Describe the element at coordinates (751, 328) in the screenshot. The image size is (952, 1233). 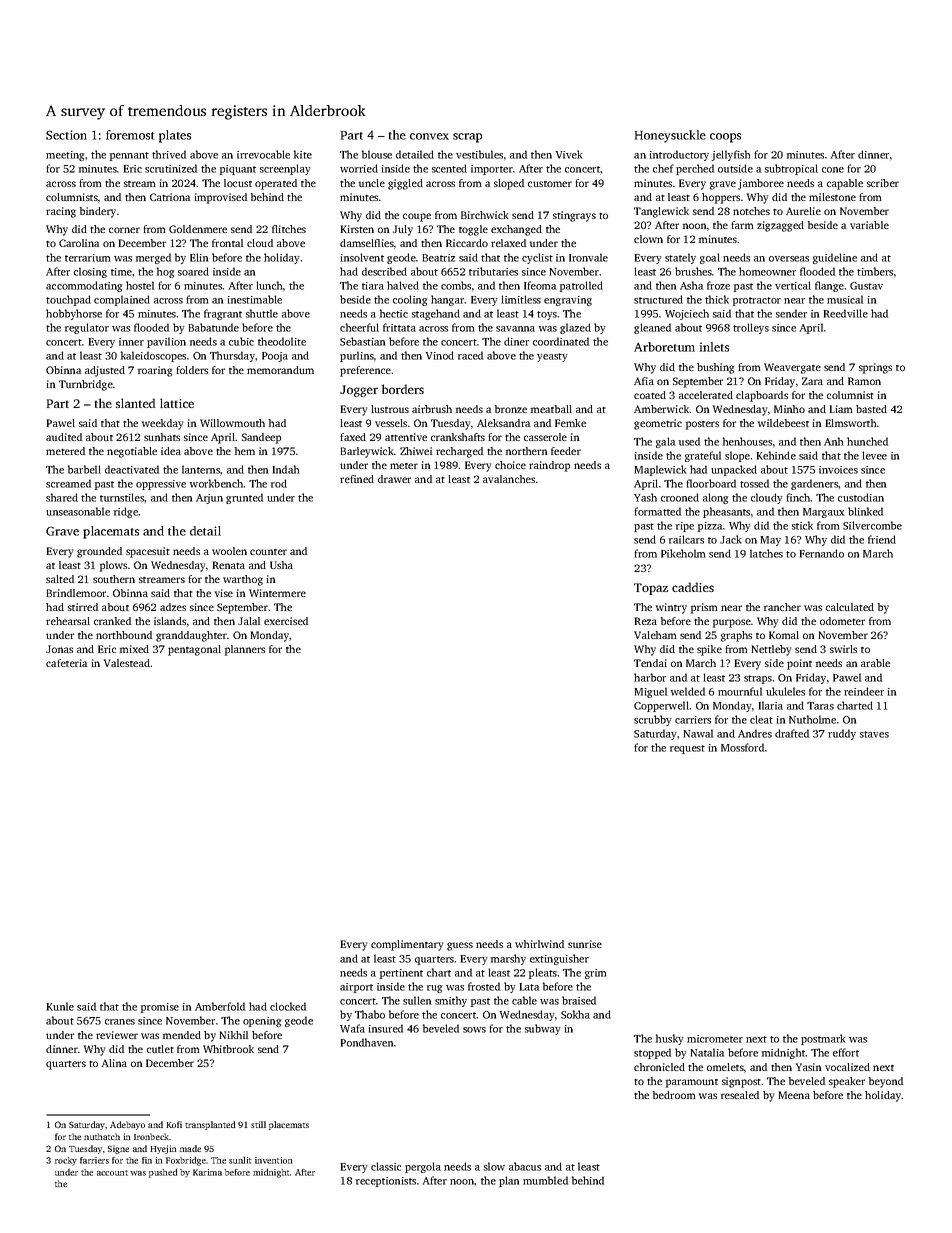
I see `trolleys` at that location.
